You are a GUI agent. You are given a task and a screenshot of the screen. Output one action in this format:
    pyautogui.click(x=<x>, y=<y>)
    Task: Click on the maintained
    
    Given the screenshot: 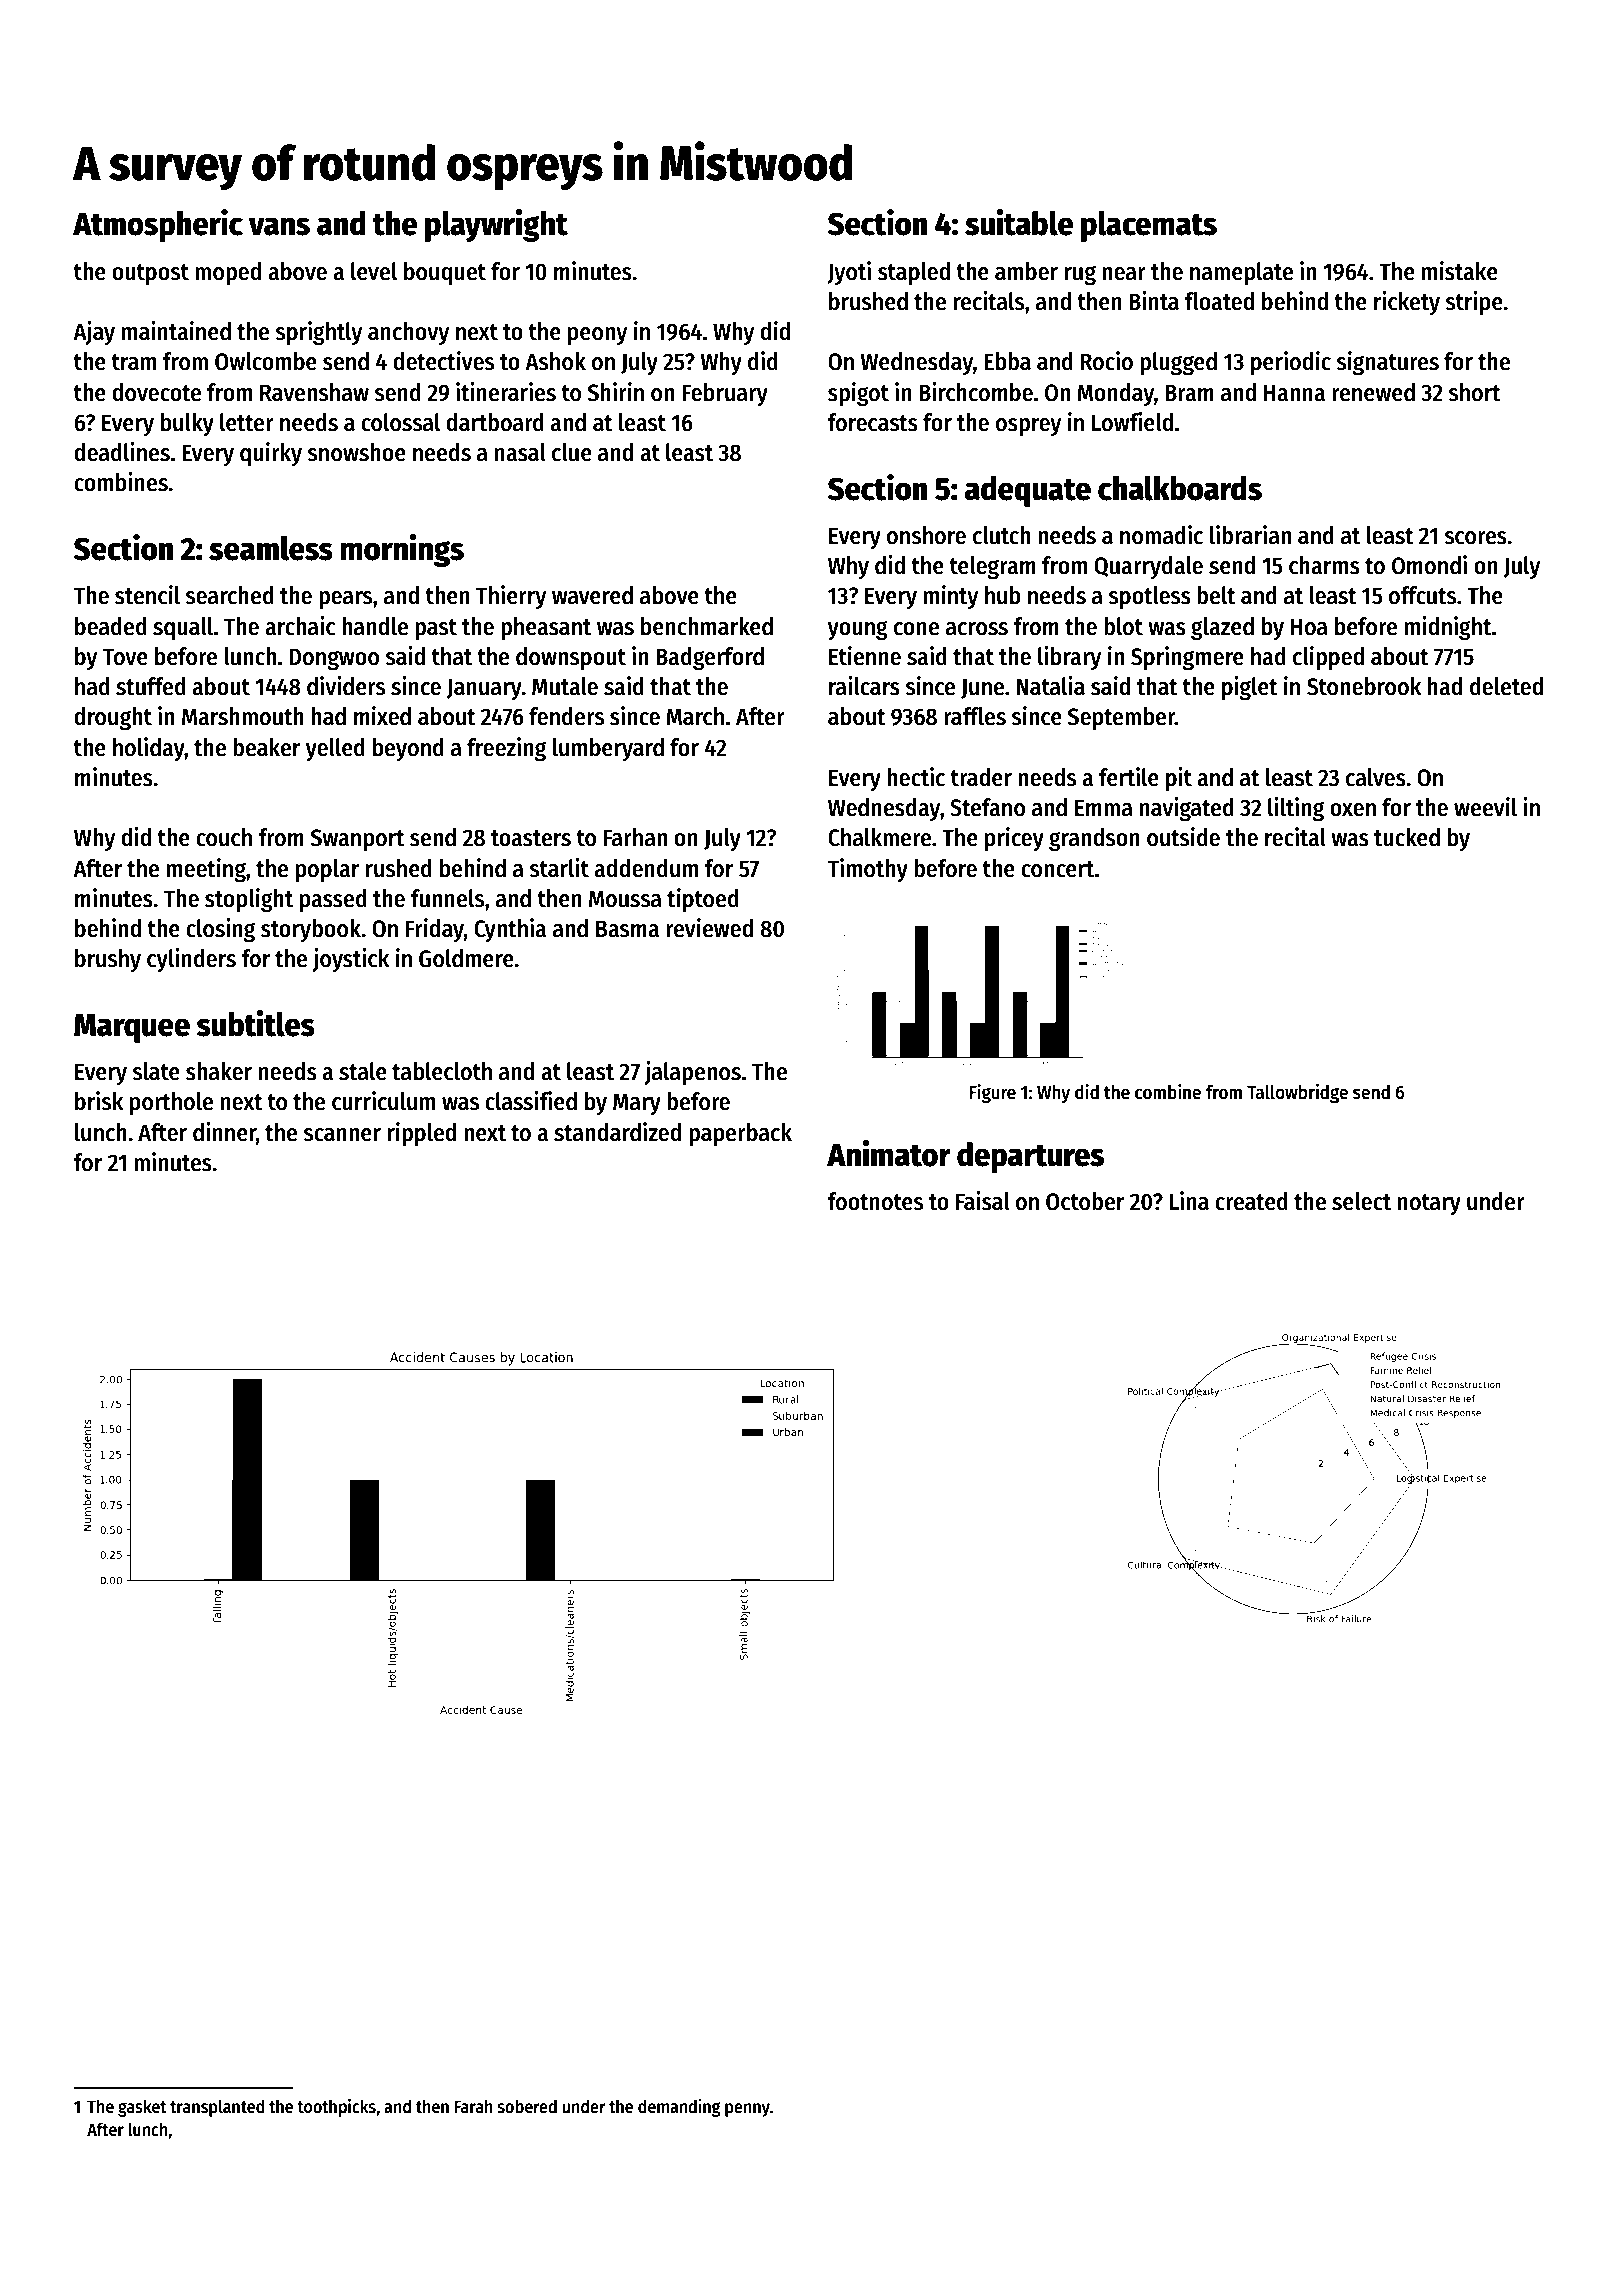 What is the action you would take?
    pyautogui.click(x=176, y=331)
